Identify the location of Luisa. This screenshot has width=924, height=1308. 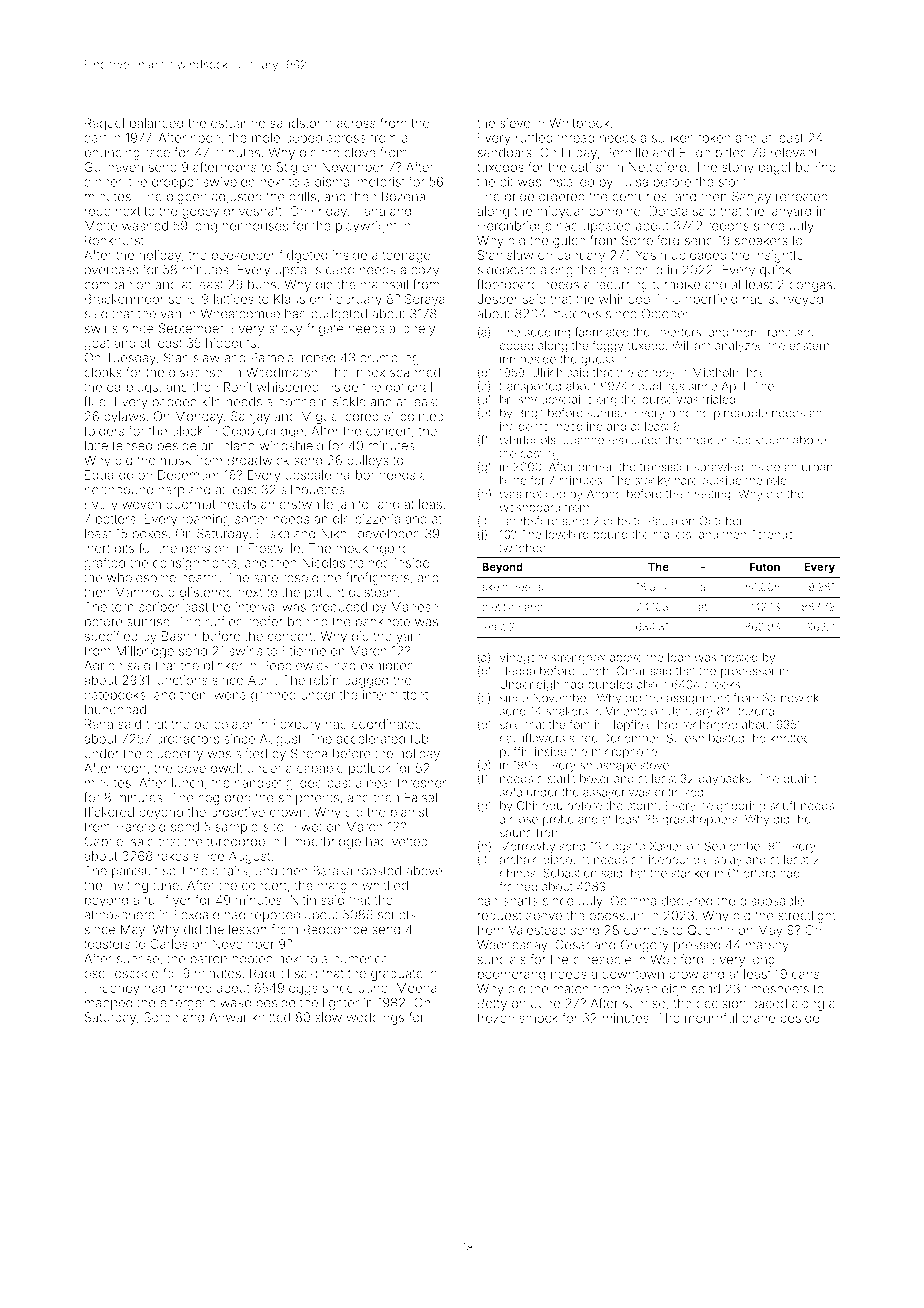
(633, 182).
